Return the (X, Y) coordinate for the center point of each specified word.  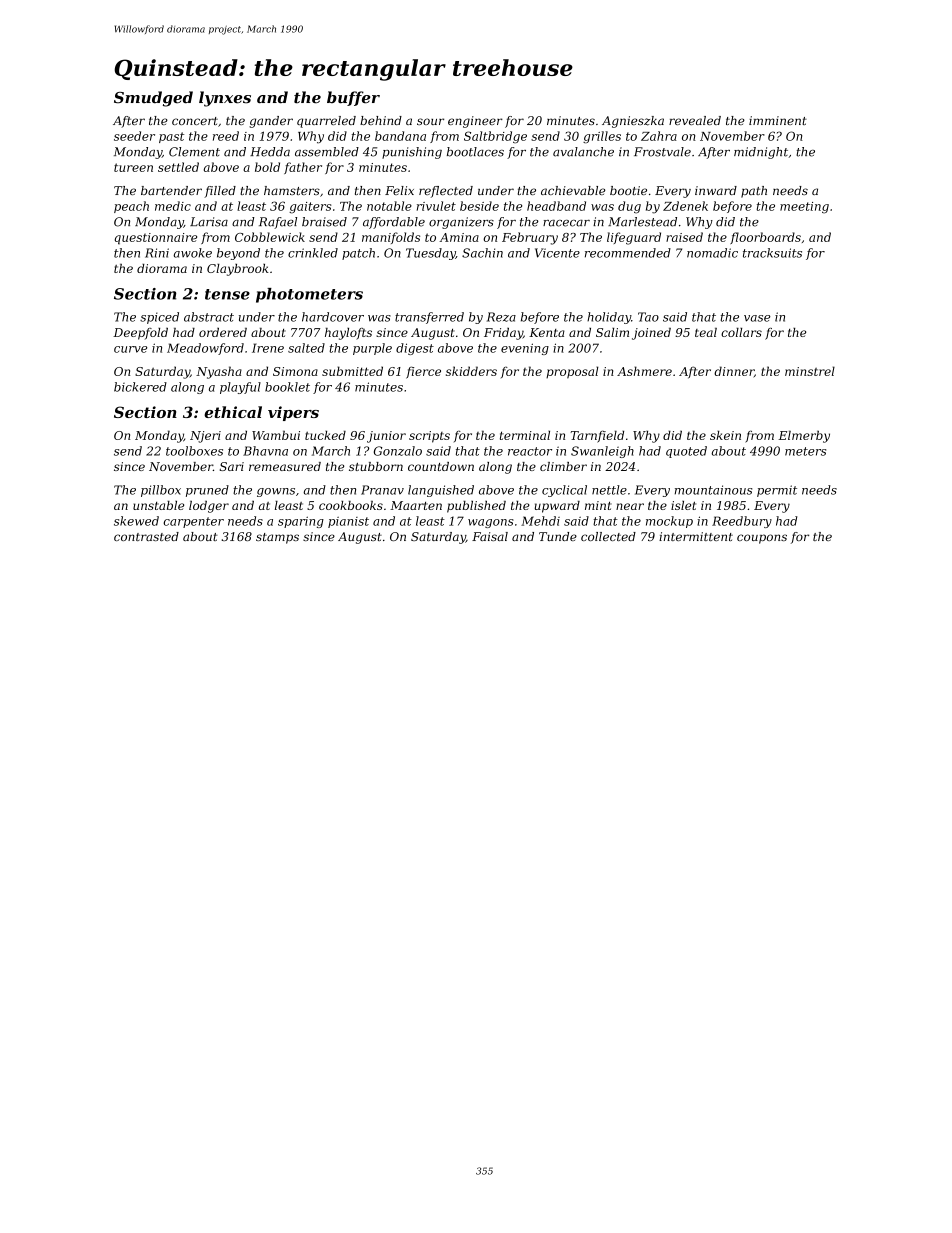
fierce (423, 372)
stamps (277, 538)
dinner (734, 371)
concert (195, 121)
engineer (475, 122)
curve (130, 349)
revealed (695, 120)
